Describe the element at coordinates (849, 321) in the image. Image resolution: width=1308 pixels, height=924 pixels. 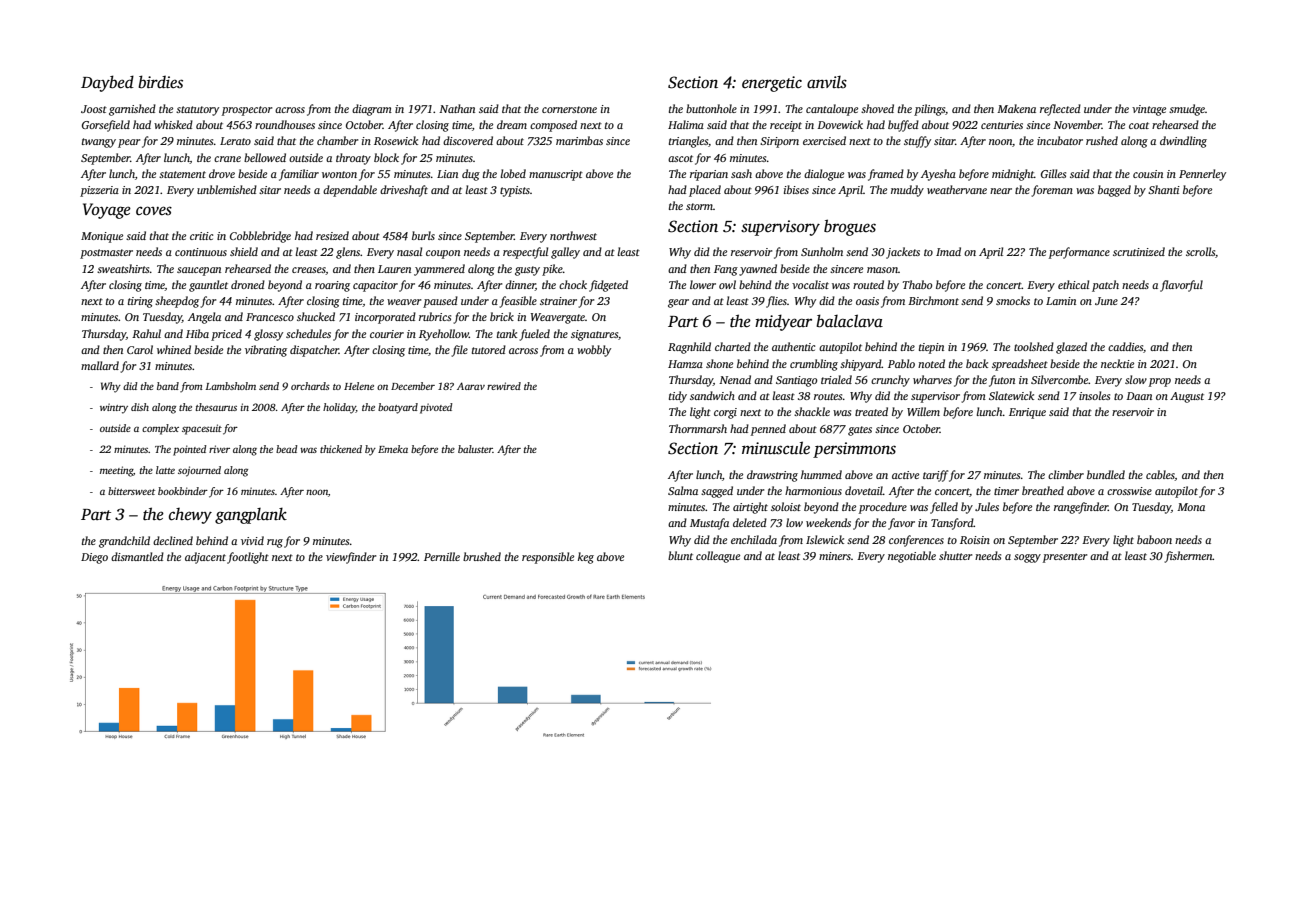
I see `balaclava` at that location.
